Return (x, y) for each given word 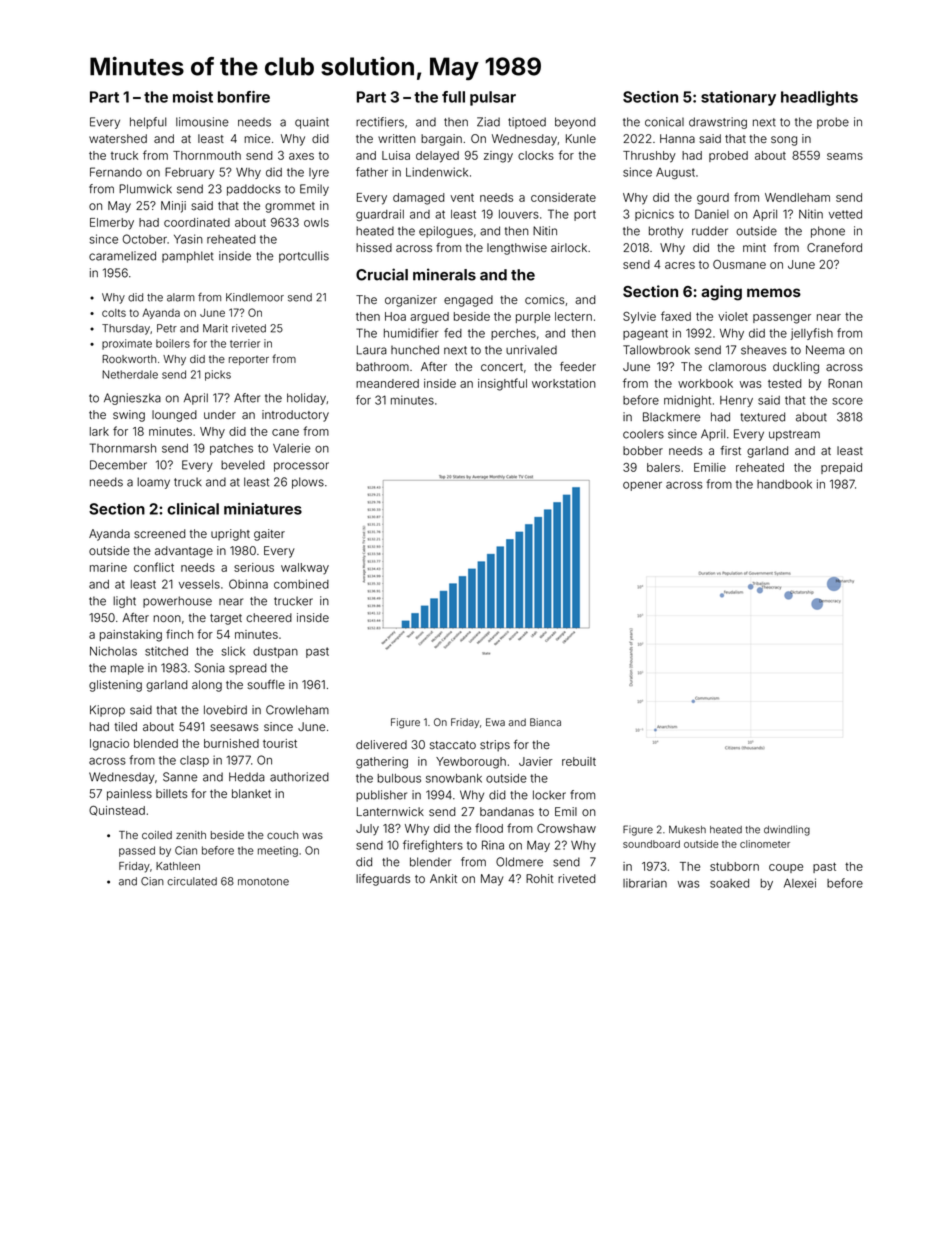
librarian (645, 883)
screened (160, 533)
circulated (192, 881)
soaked (729, 883)
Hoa (395, 316)
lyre (319, 173)
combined (301, 584)
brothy (666, 232)
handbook (784, 484)
